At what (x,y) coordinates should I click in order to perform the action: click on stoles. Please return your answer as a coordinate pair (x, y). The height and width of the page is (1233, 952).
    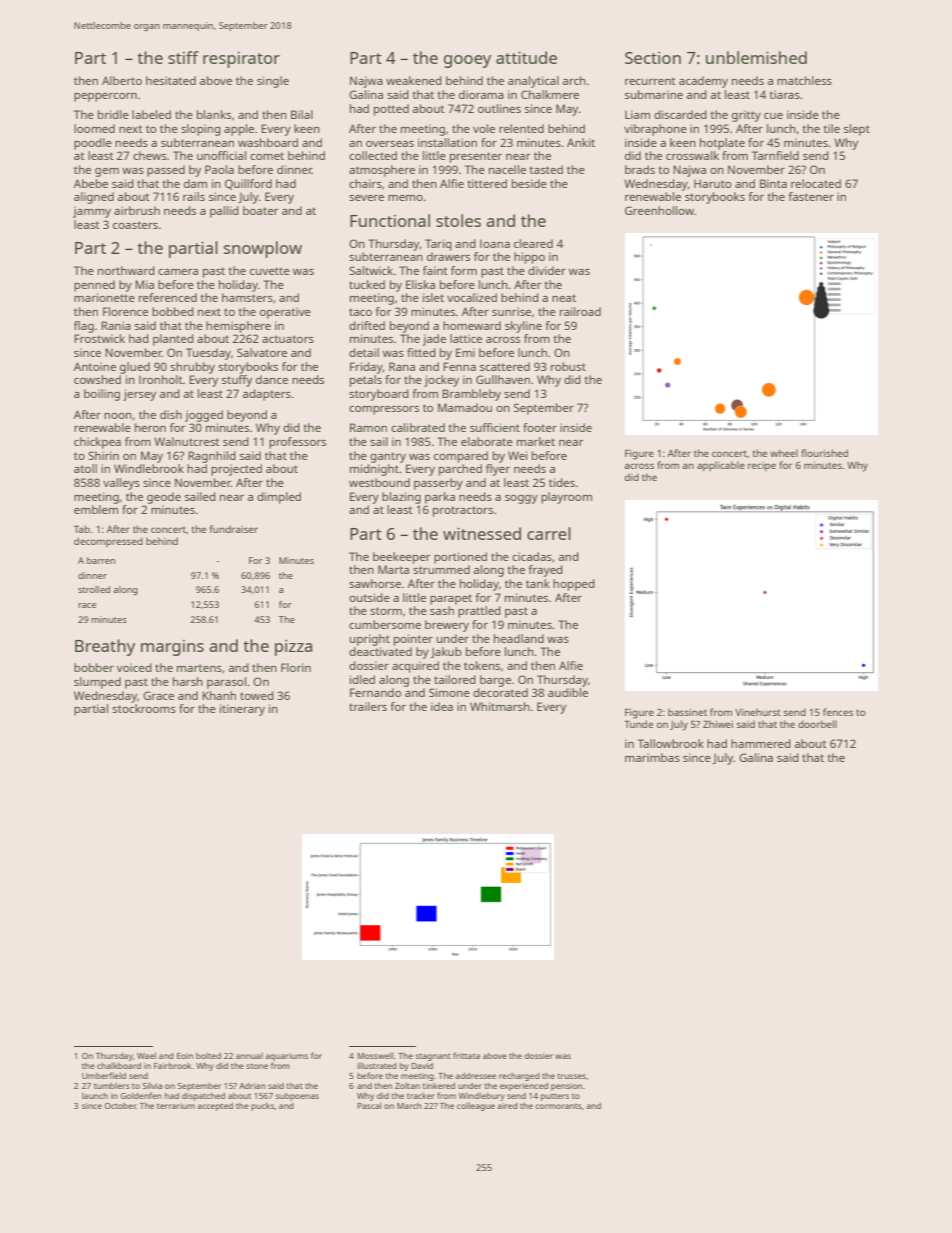
    Looking at the image, I should click on (458, 220).
